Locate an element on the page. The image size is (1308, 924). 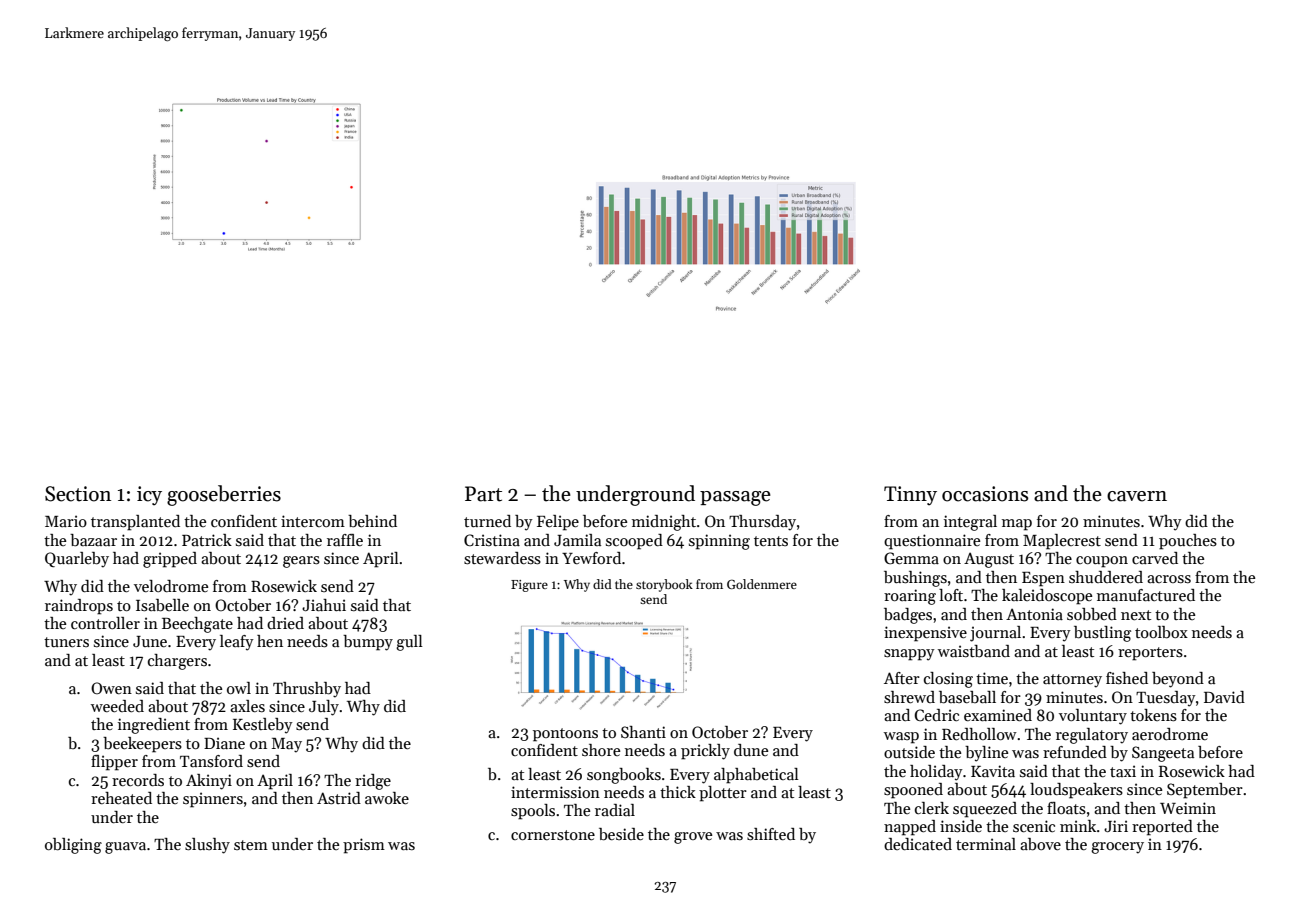
weeded is located at coordinates (117, 706).
